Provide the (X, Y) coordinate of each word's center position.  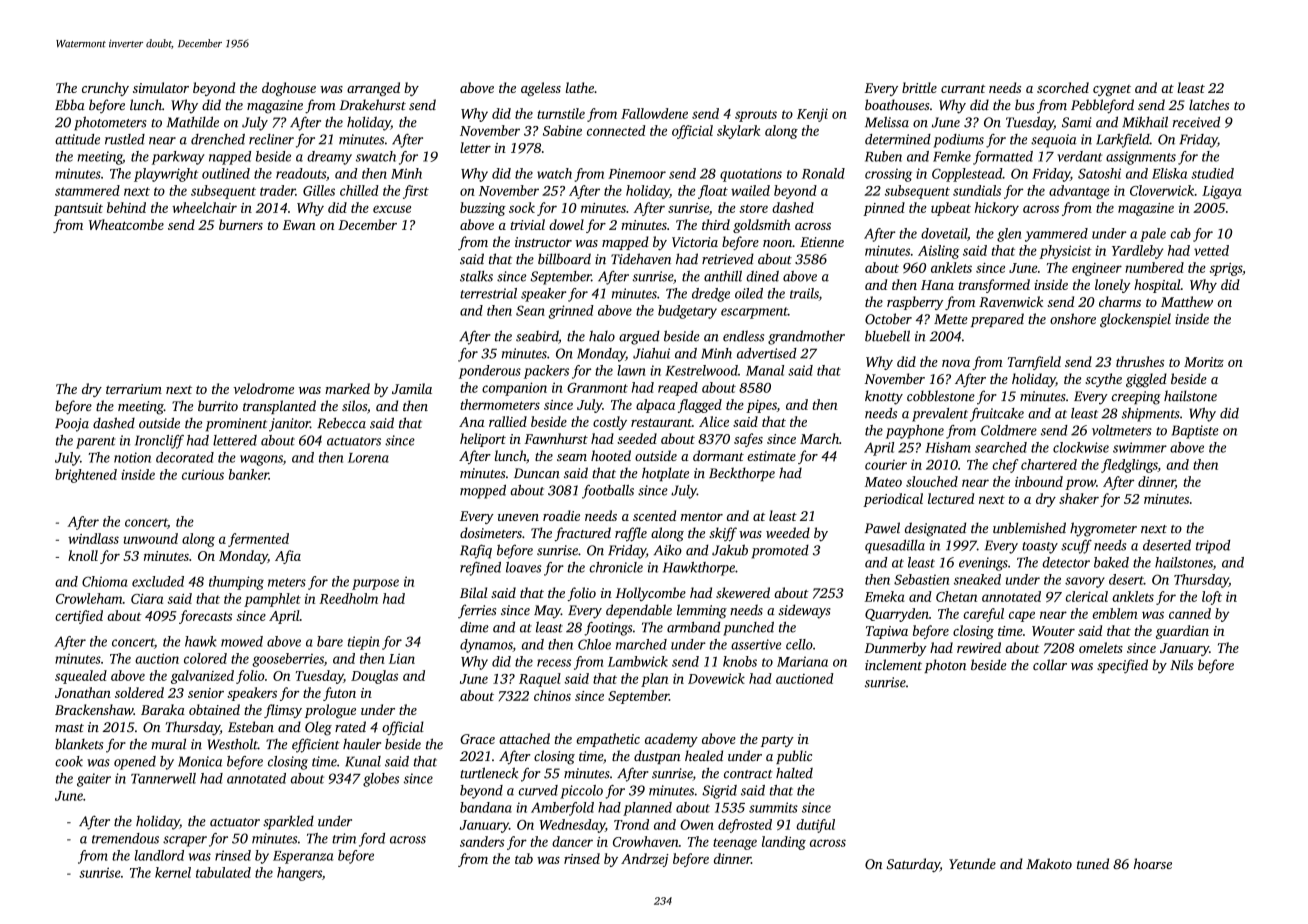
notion (132, 457)
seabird (537, 336)
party (777, 741)
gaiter (94, 780)
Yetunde (972, 863)
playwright (166, 175)
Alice (714, 421)
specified (1122, 666)
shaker (1079, 498)
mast (69, 728)
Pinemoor (637, 173)
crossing (888, 175)
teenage (735, 844)
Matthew (1187, 301)
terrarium (134, 389)
